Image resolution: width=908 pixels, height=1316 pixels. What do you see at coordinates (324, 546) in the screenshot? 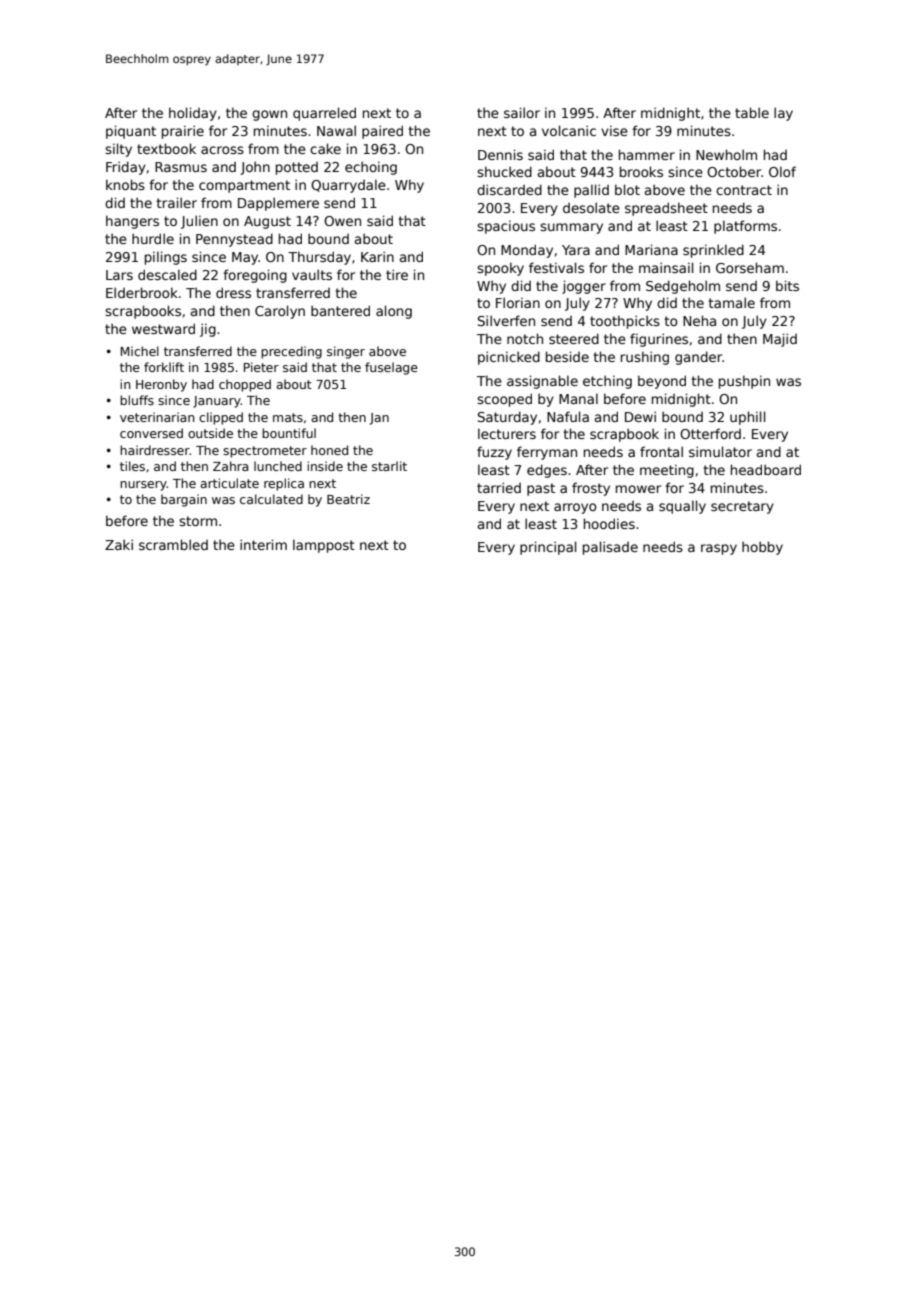
I see `lamppost` at bounding box center [324, 546].
